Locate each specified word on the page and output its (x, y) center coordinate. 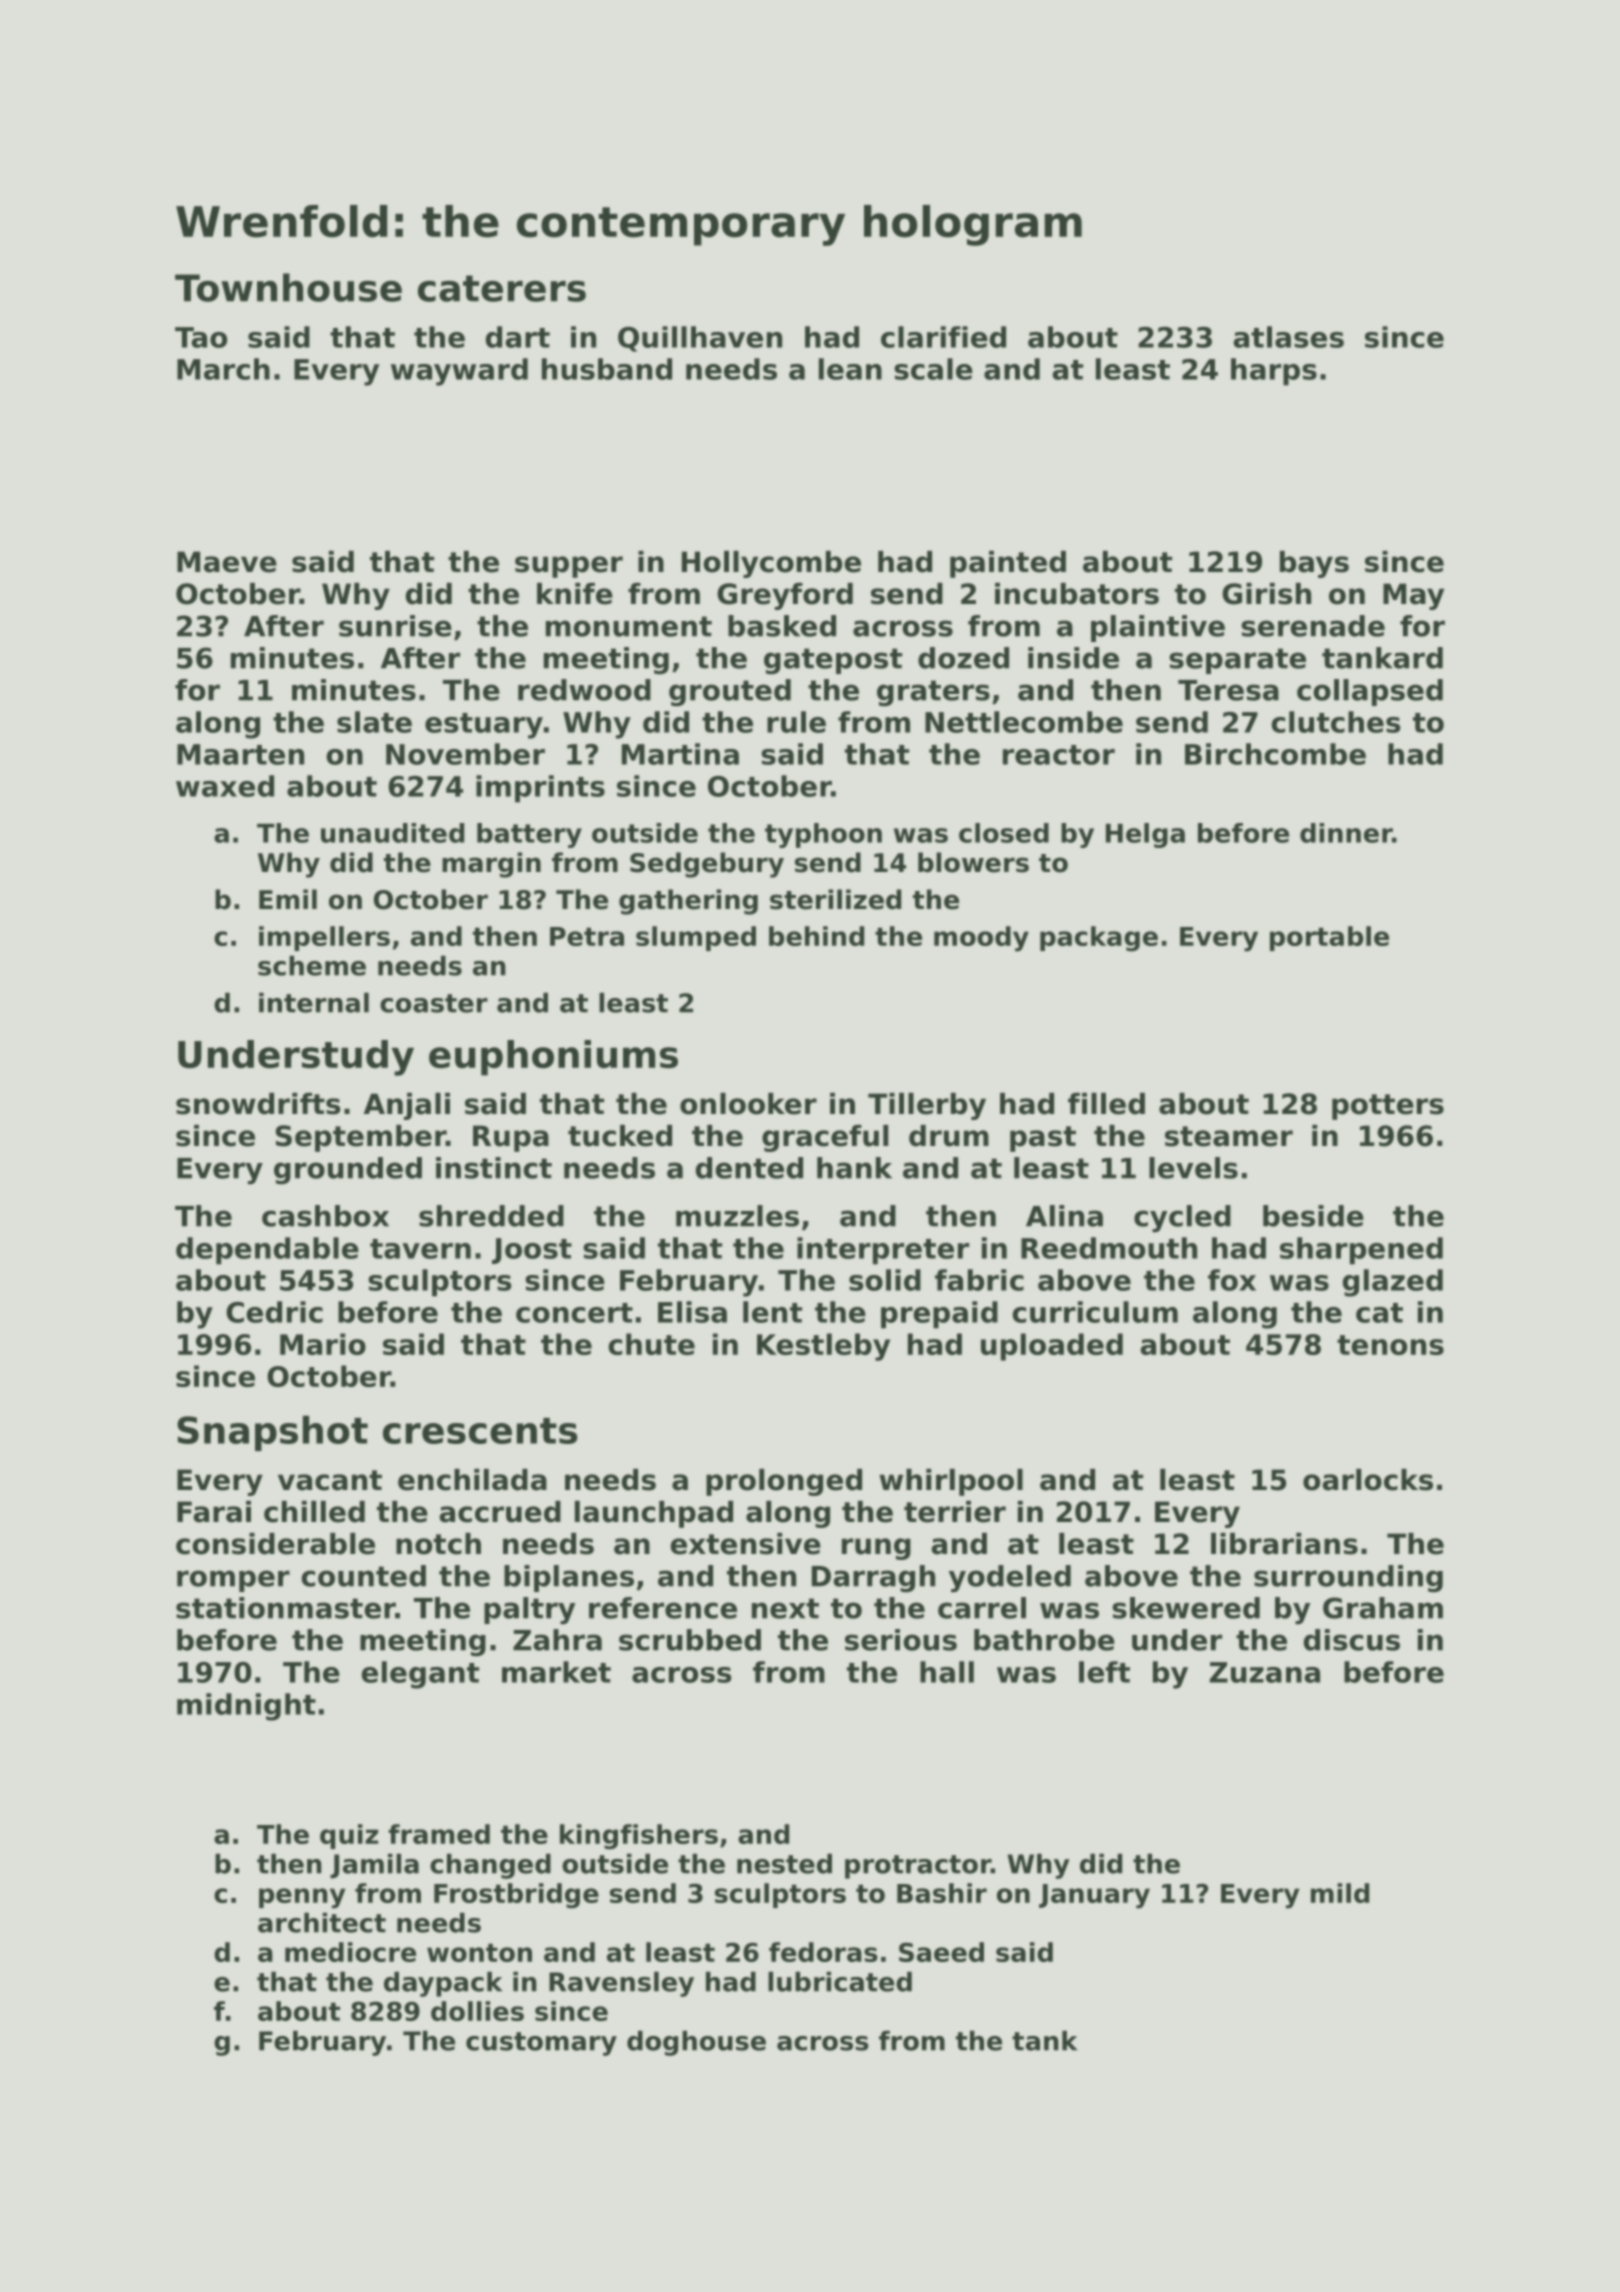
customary (541, 2044)
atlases (1288, 337)
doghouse (696, 2043)
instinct (494, 1168)
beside (1313, 1216)
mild (1340, 1893)
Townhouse (288, 287)
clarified (943, 337)
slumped (696, 938)
